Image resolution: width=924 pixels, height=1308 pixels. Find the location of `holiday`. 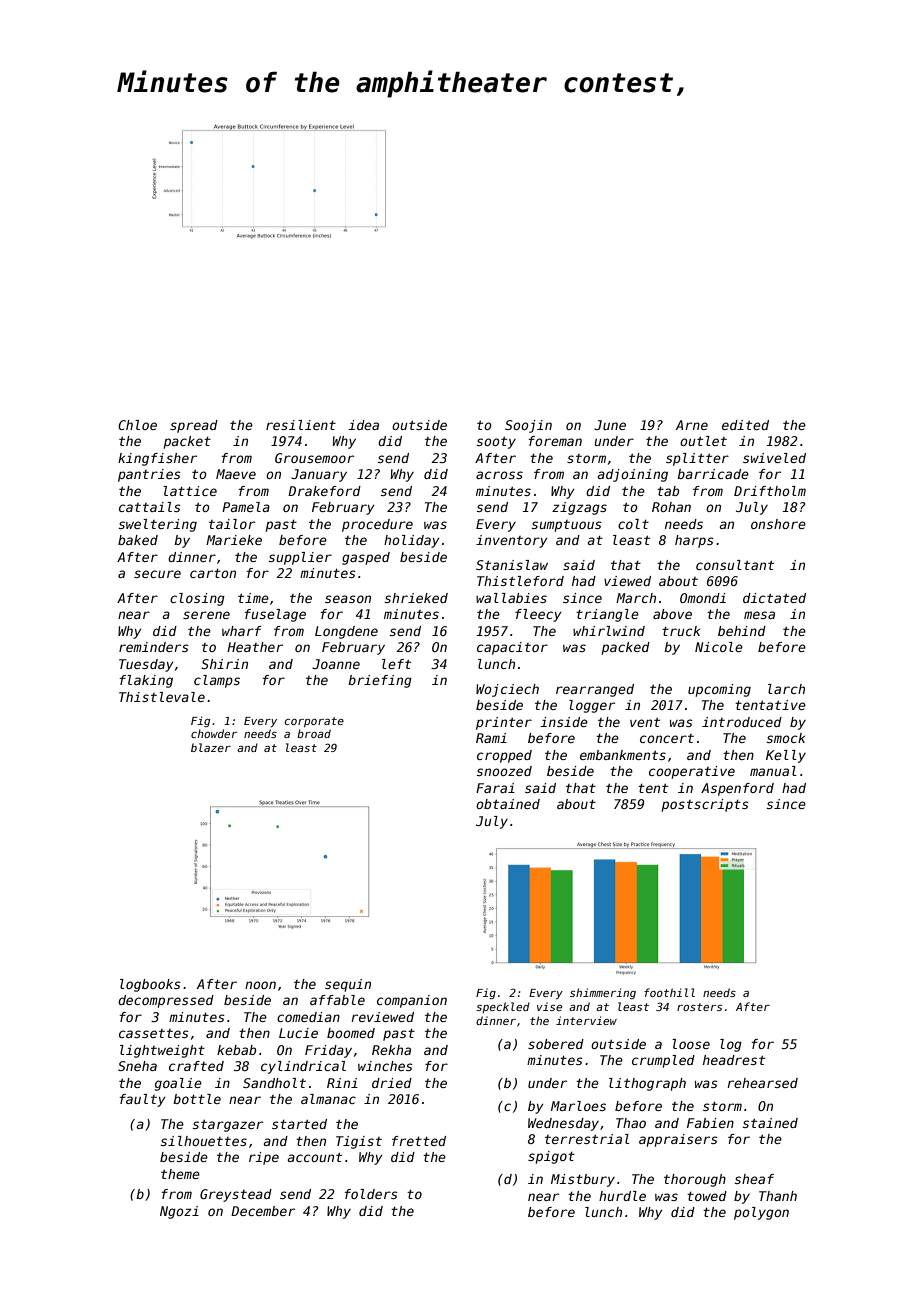

holiday is located at coordinates (412, 541).
